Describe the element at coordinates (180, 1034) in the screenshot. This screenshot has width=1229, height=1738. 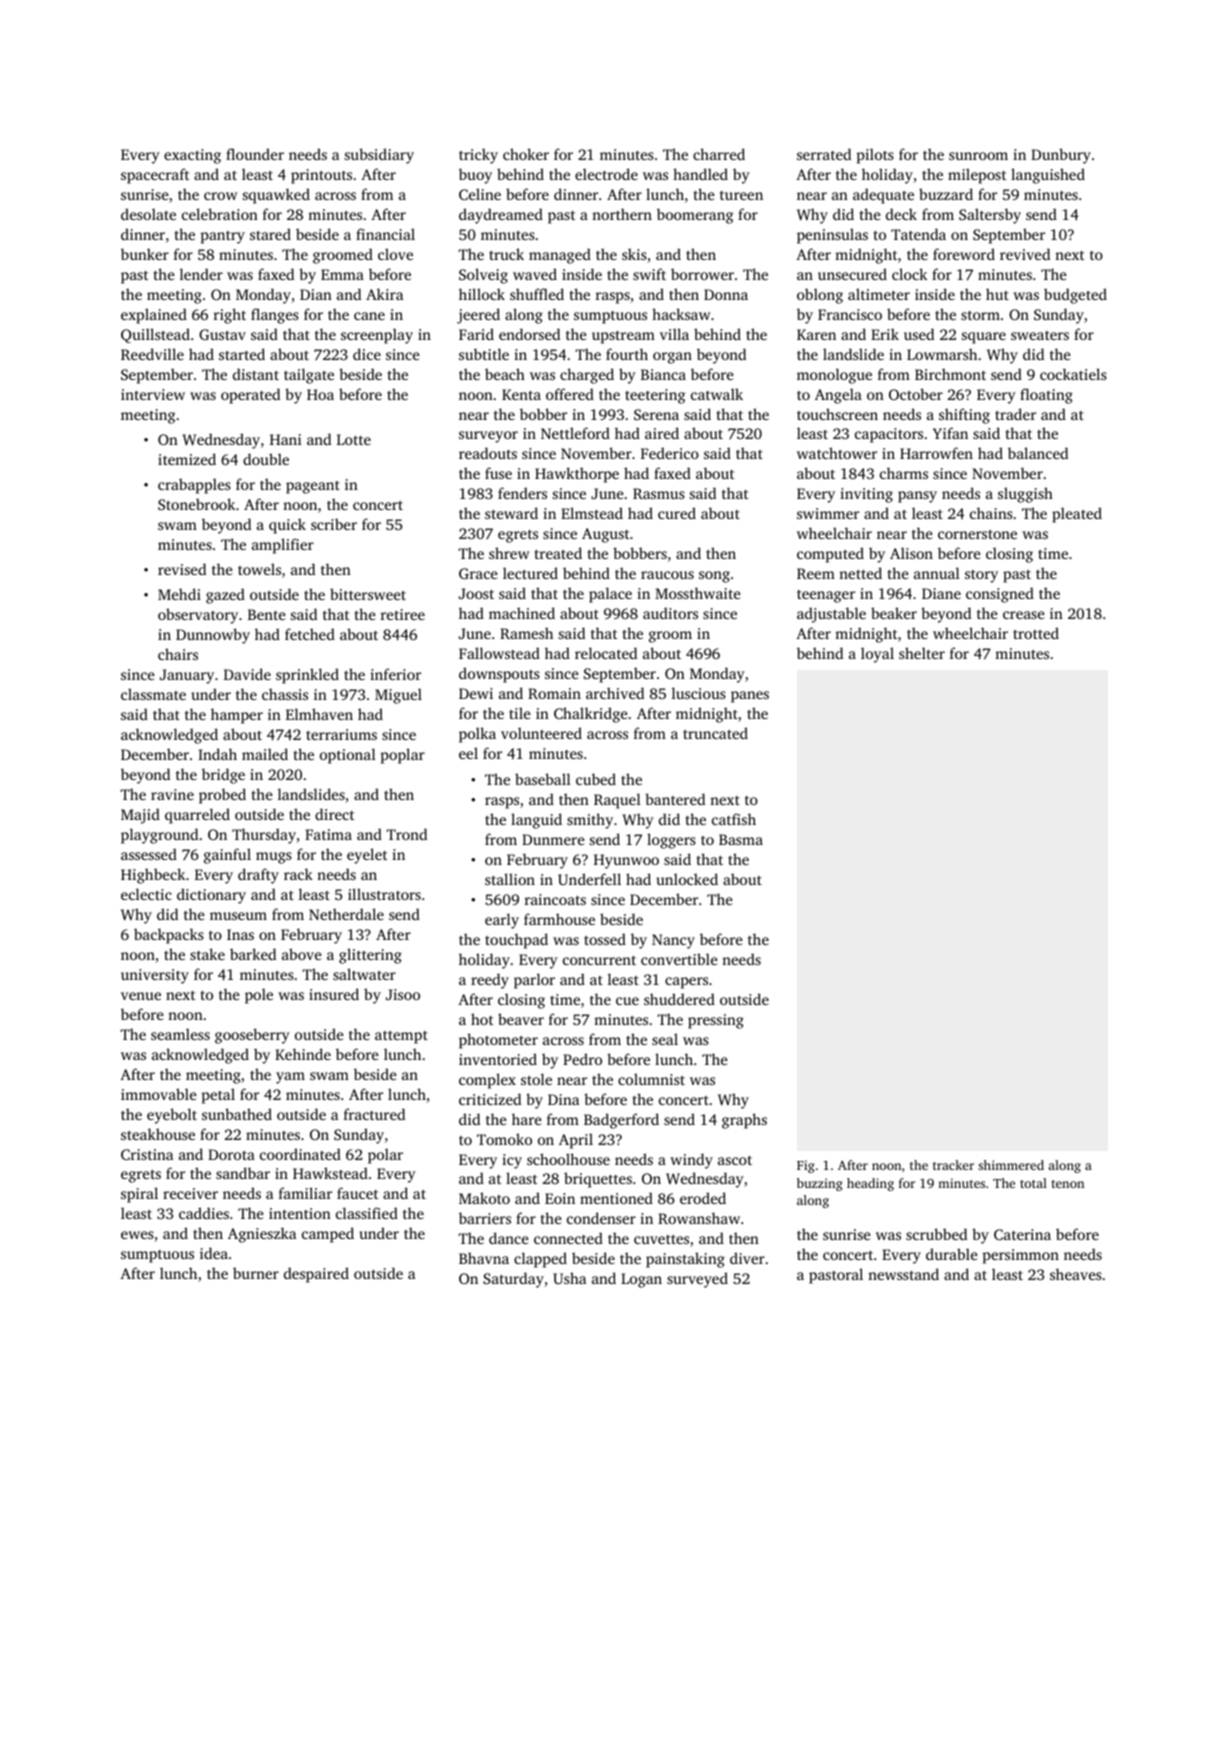
I see `seamless` at that location.
